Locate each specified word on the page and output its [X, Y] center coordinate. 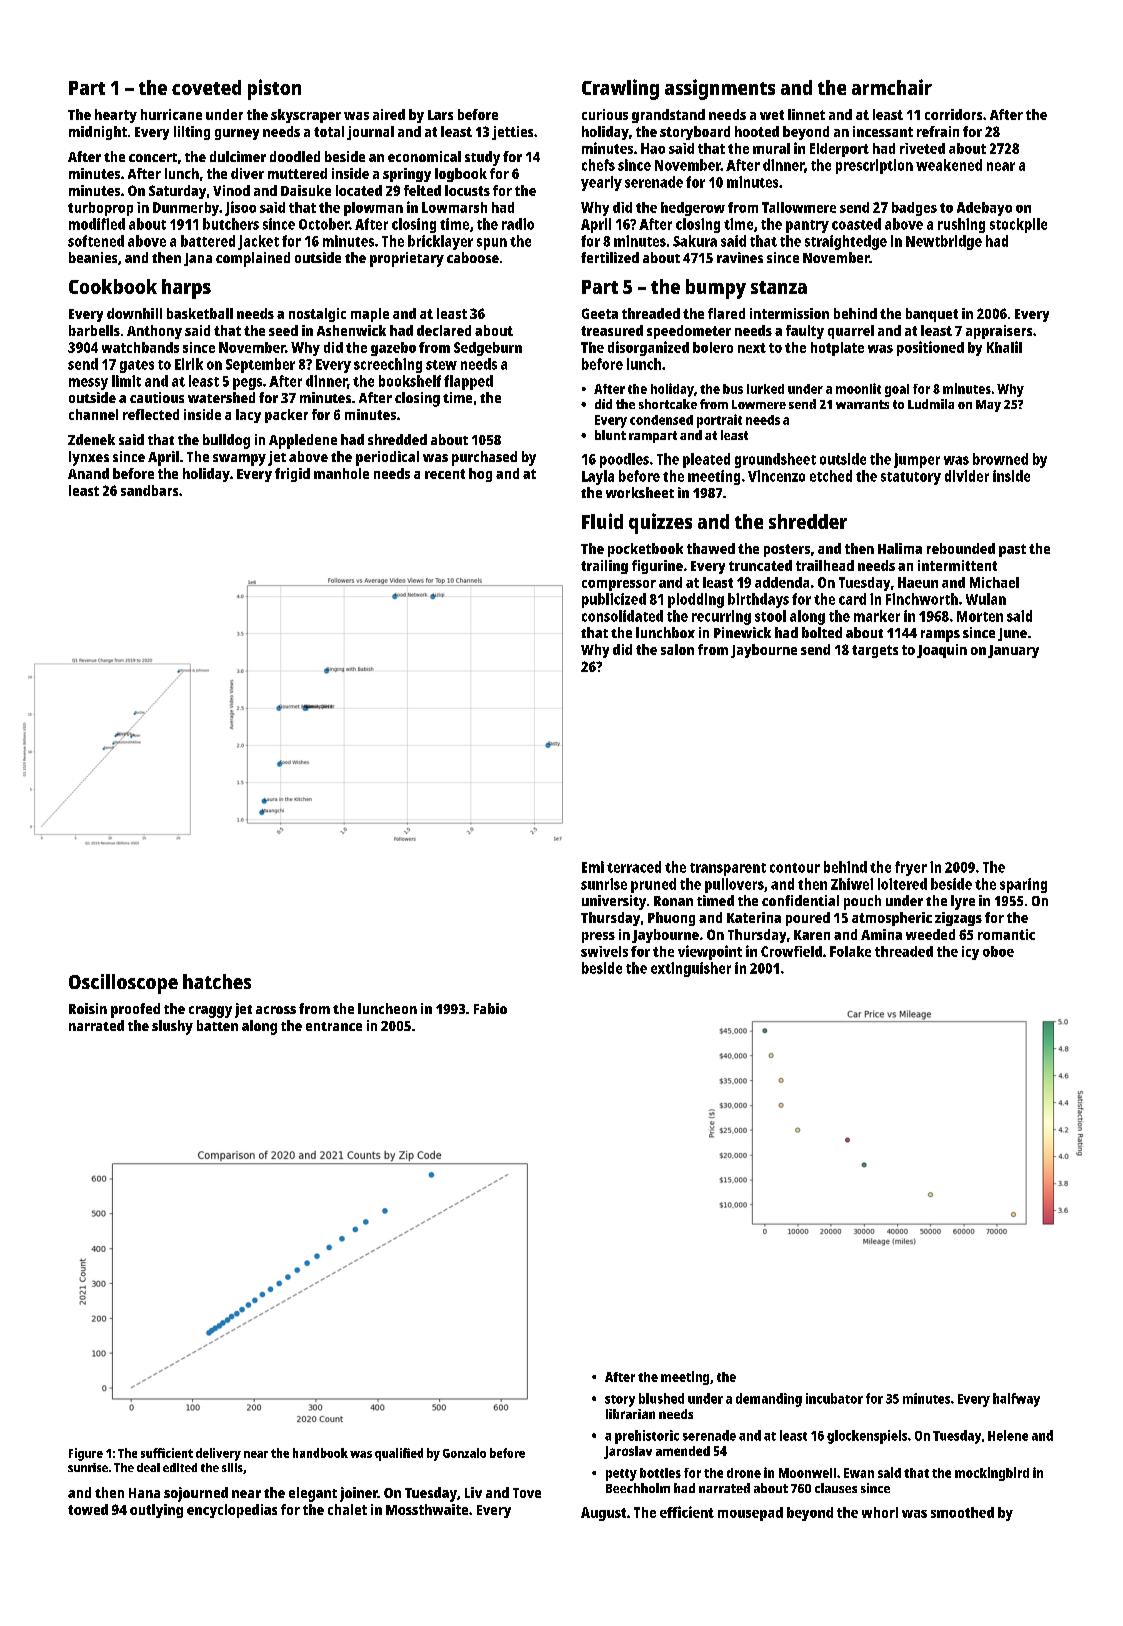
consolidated [622, 616]
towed [88, 1509]
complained [253, 259]
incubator [834, 1398]
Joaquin [942, 651]
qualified [399, 1454]
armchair [892, 87]
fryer [911, 868]
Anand [88, 473]
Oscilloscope [123, 984]
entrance [334, 1026]
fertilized [610, 257]
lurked [765, 389]
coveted [206, 87]
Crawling [620, 89]
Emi [593, 867]
